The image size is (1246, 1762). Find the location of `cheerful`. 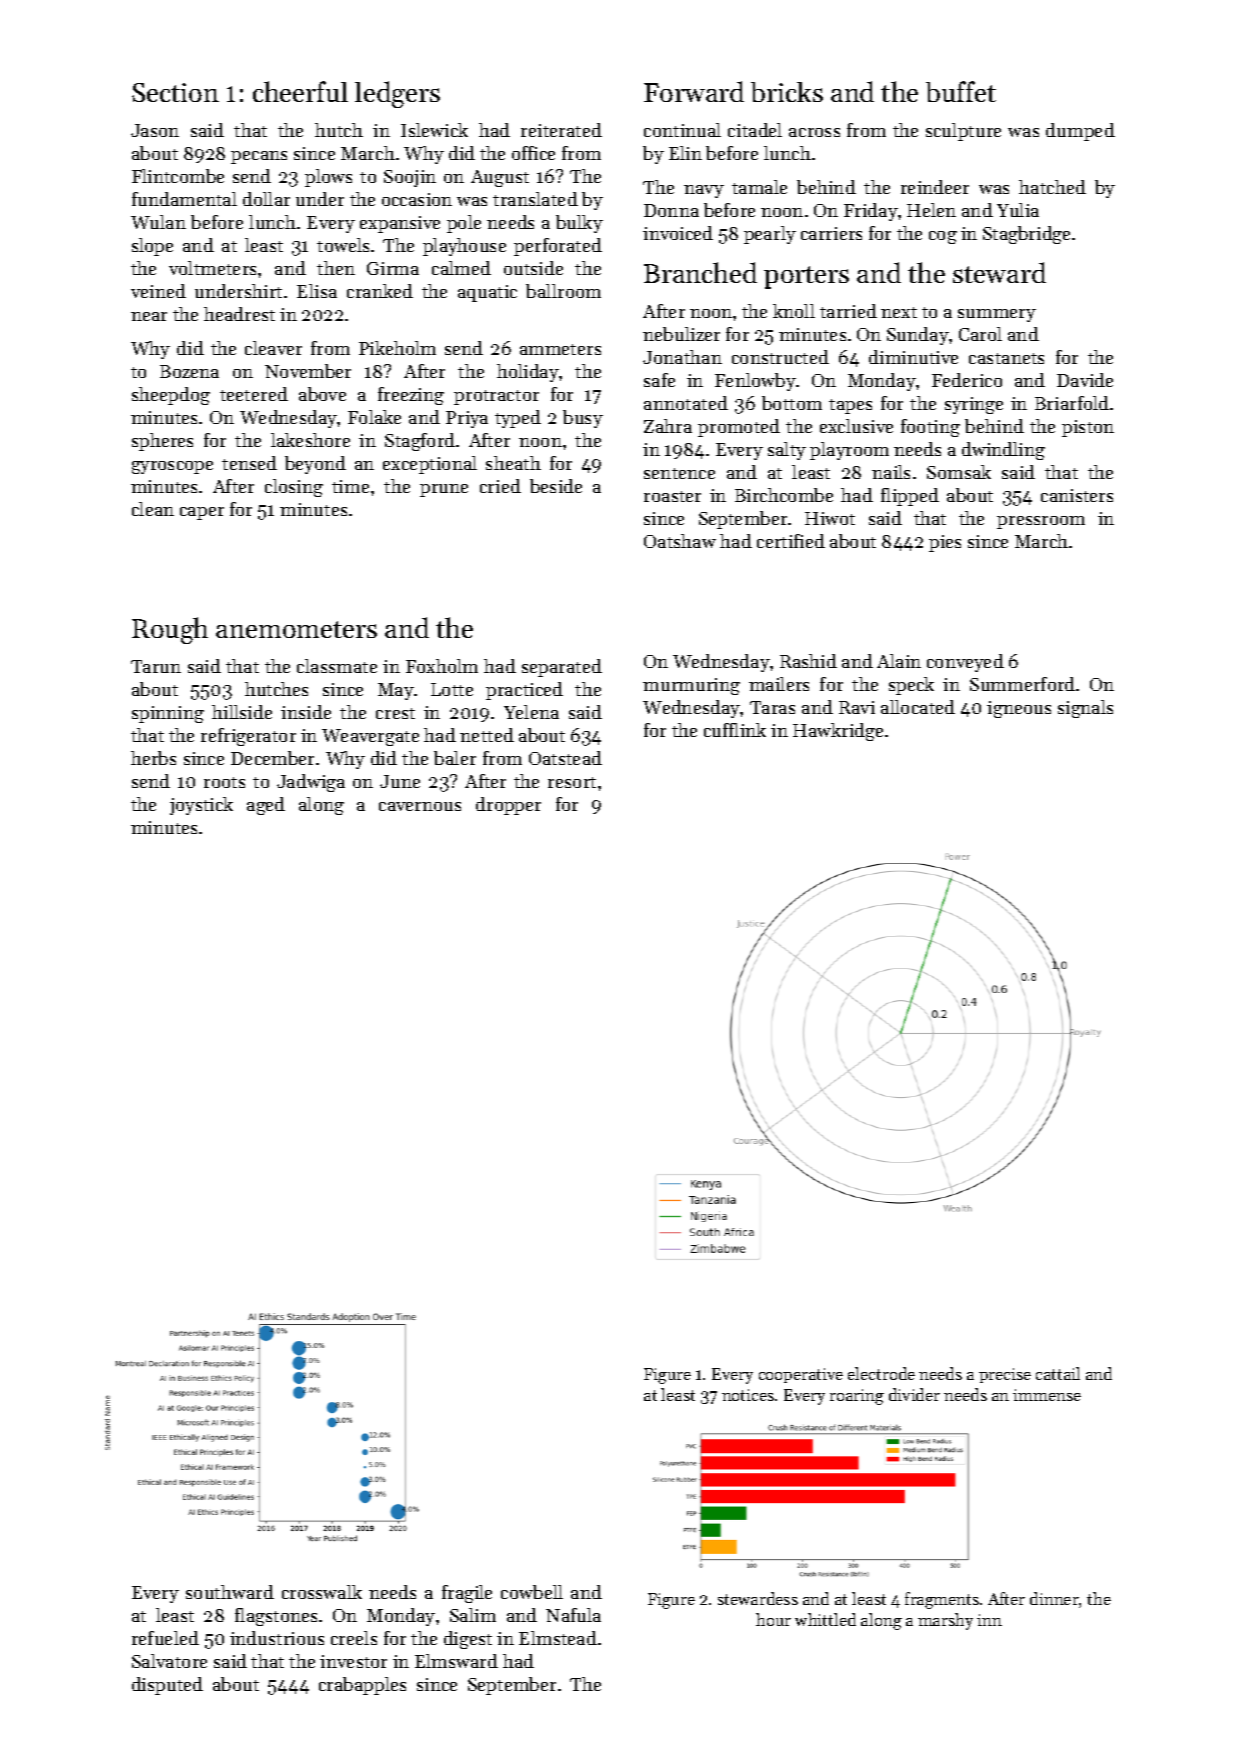

cheerful is located at coordinates (300, 91).
